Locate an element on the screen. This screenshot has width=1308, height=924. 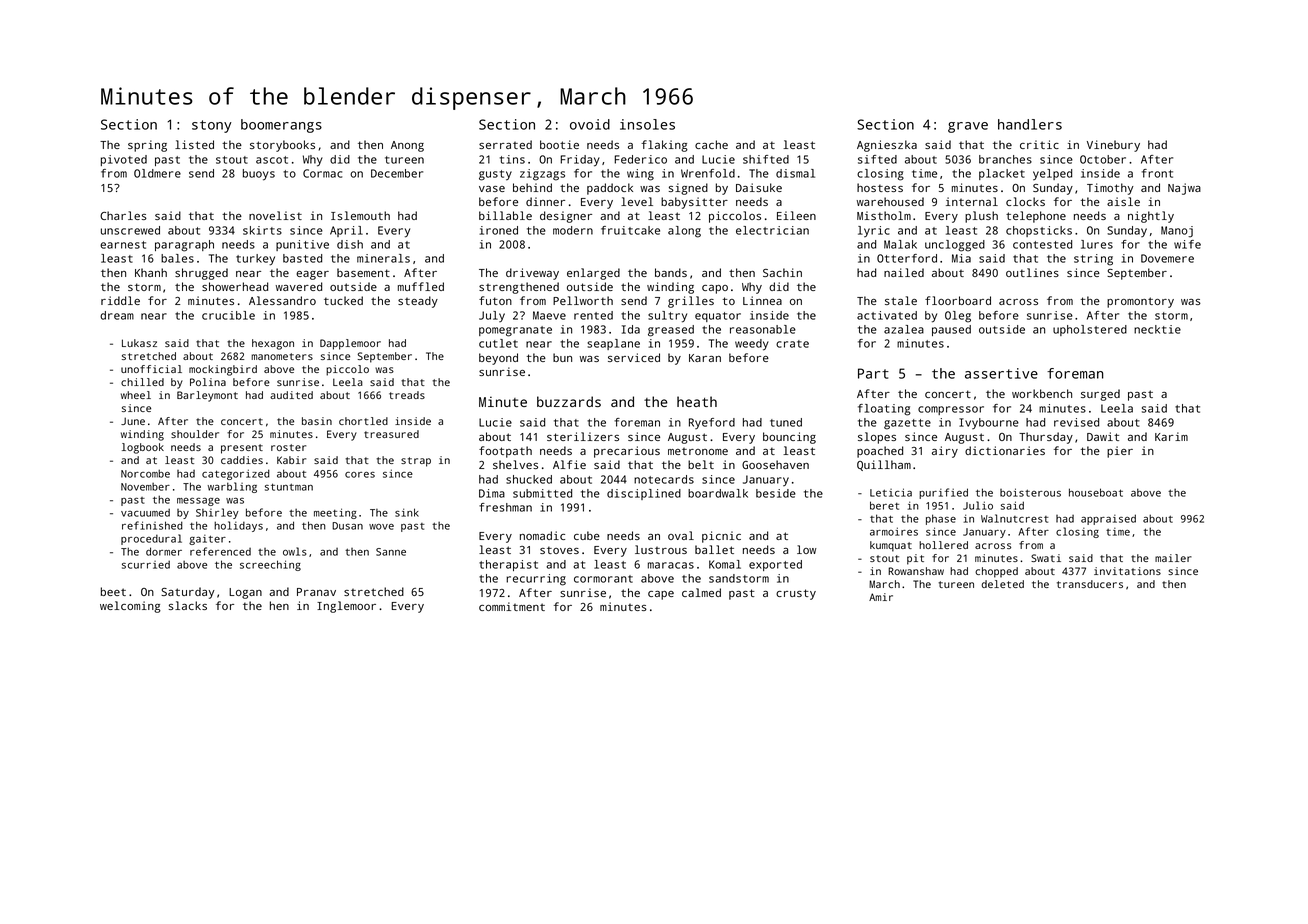
basement is located at coordinates (363, 272).
